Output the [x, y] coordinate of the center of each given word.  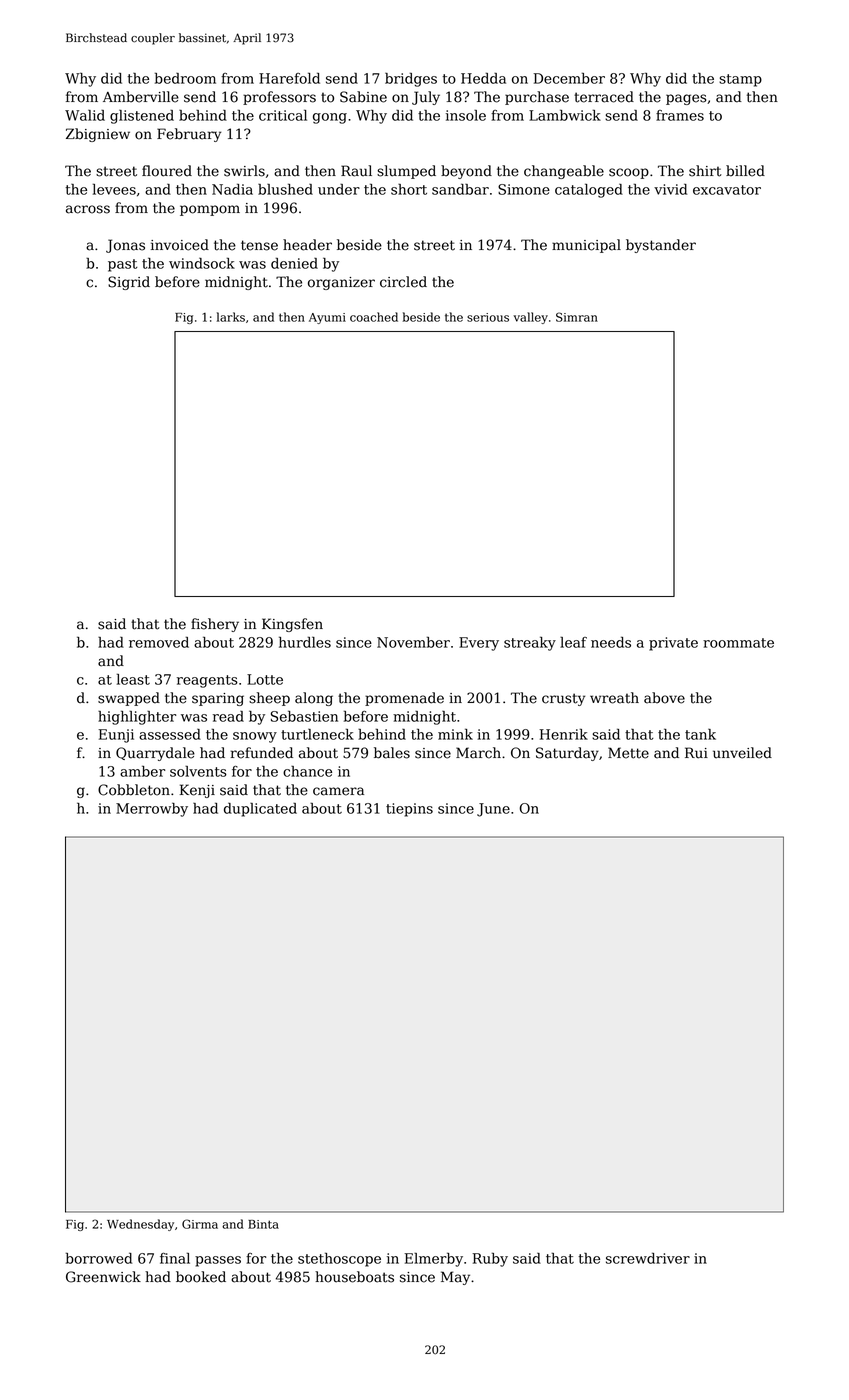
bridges [411, 79]
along [314, 699]
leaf [573, 642]
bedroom [185, 78]
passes [218, 1261]
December [569, 78]
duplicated [260, 810]
